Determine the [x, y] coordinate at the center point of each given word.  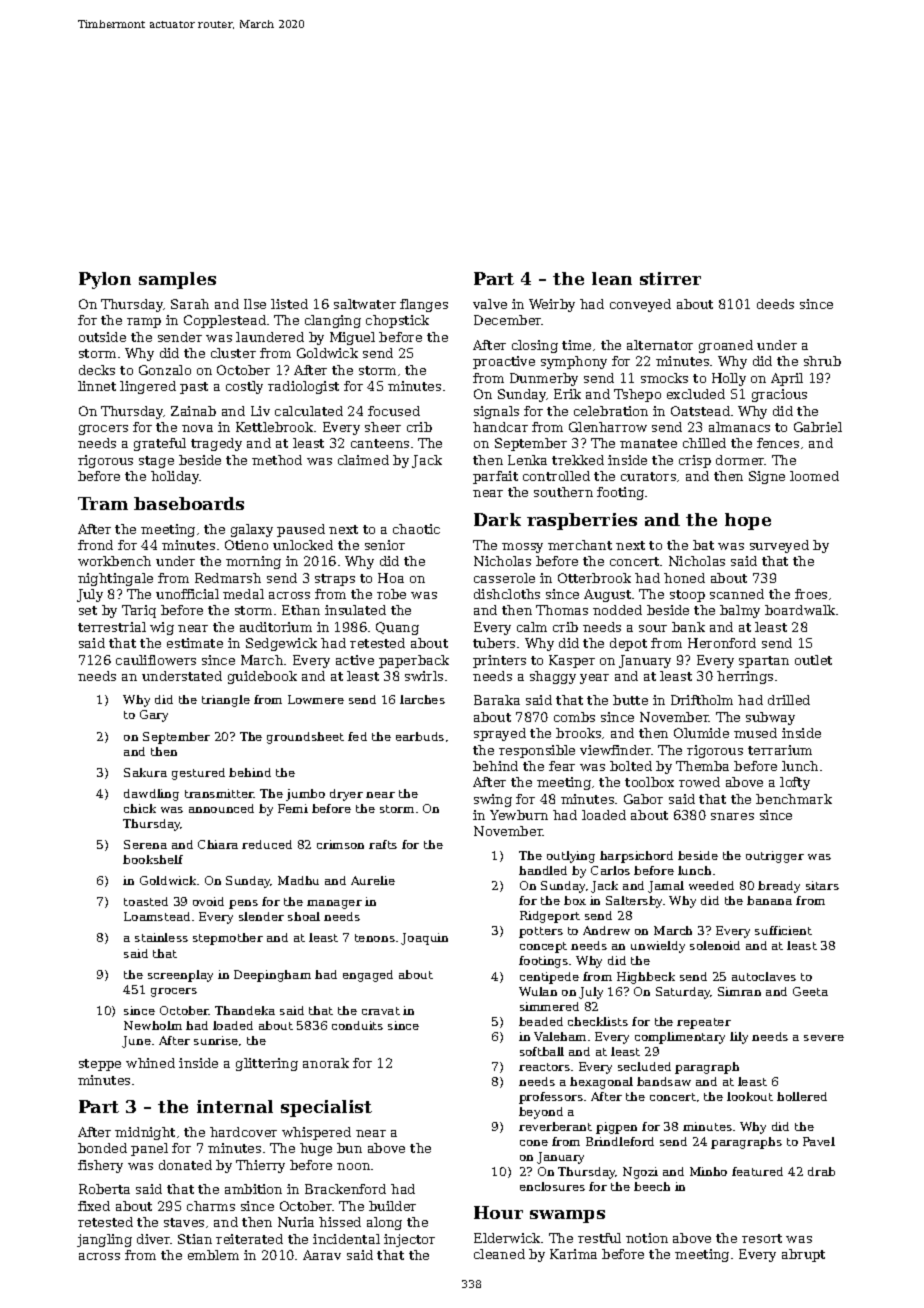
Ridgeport [550, 917]
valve [490, 304]
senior [385, 545]
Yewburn [519, 815]
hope [748, 521]
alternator [660, 345]
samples [177, 280]
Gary [154, 716]
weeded [711, 885]
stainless [161, 937]
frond [95, 545]
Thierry [260, 1166]
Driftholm [702, 700]
